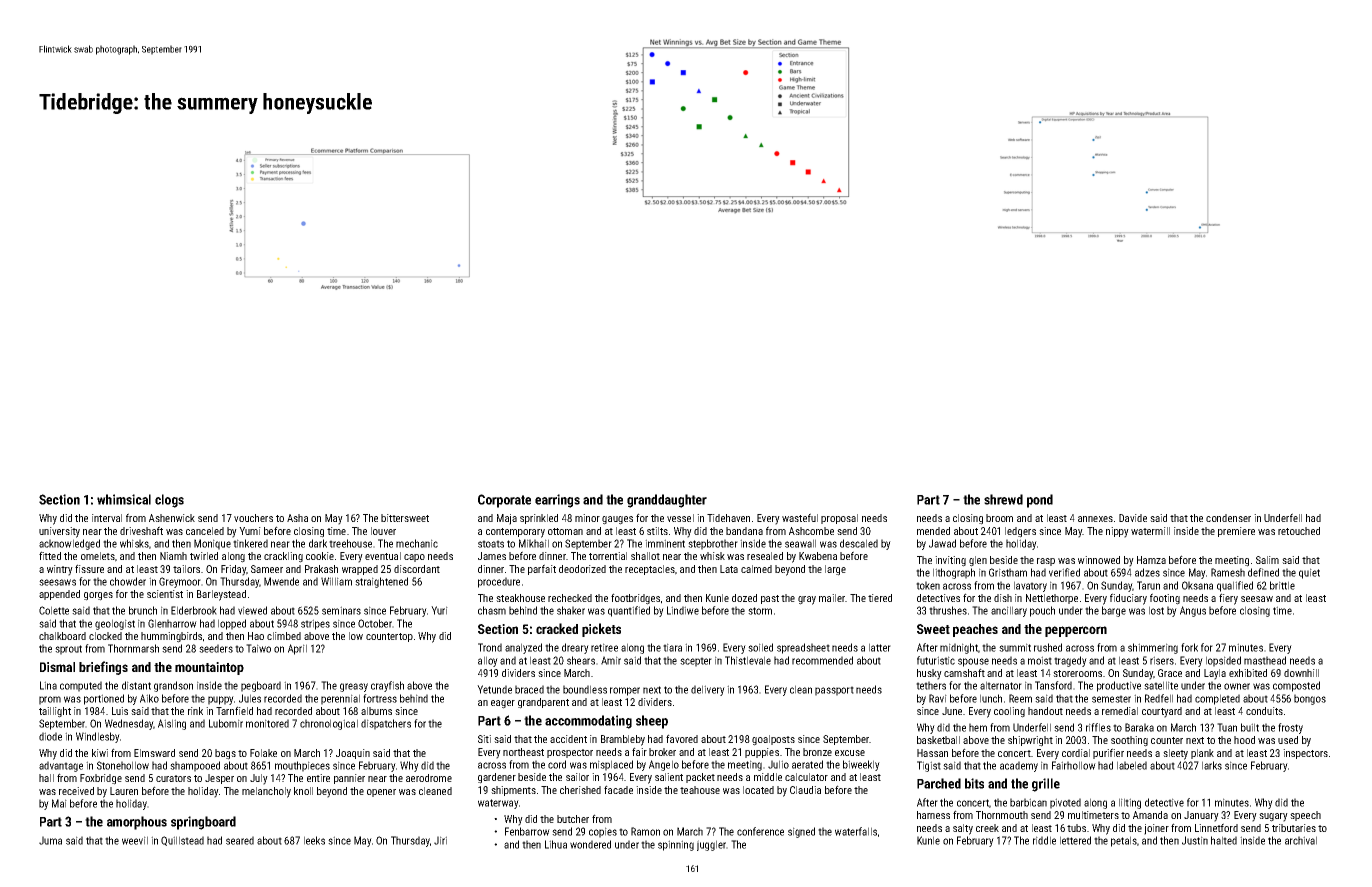 The width and height of the screenshot is (1372, 887). What do you see at coordinates (314, 840) in the screenshot?
I see `leeks` at bounding box center [314, 840].
